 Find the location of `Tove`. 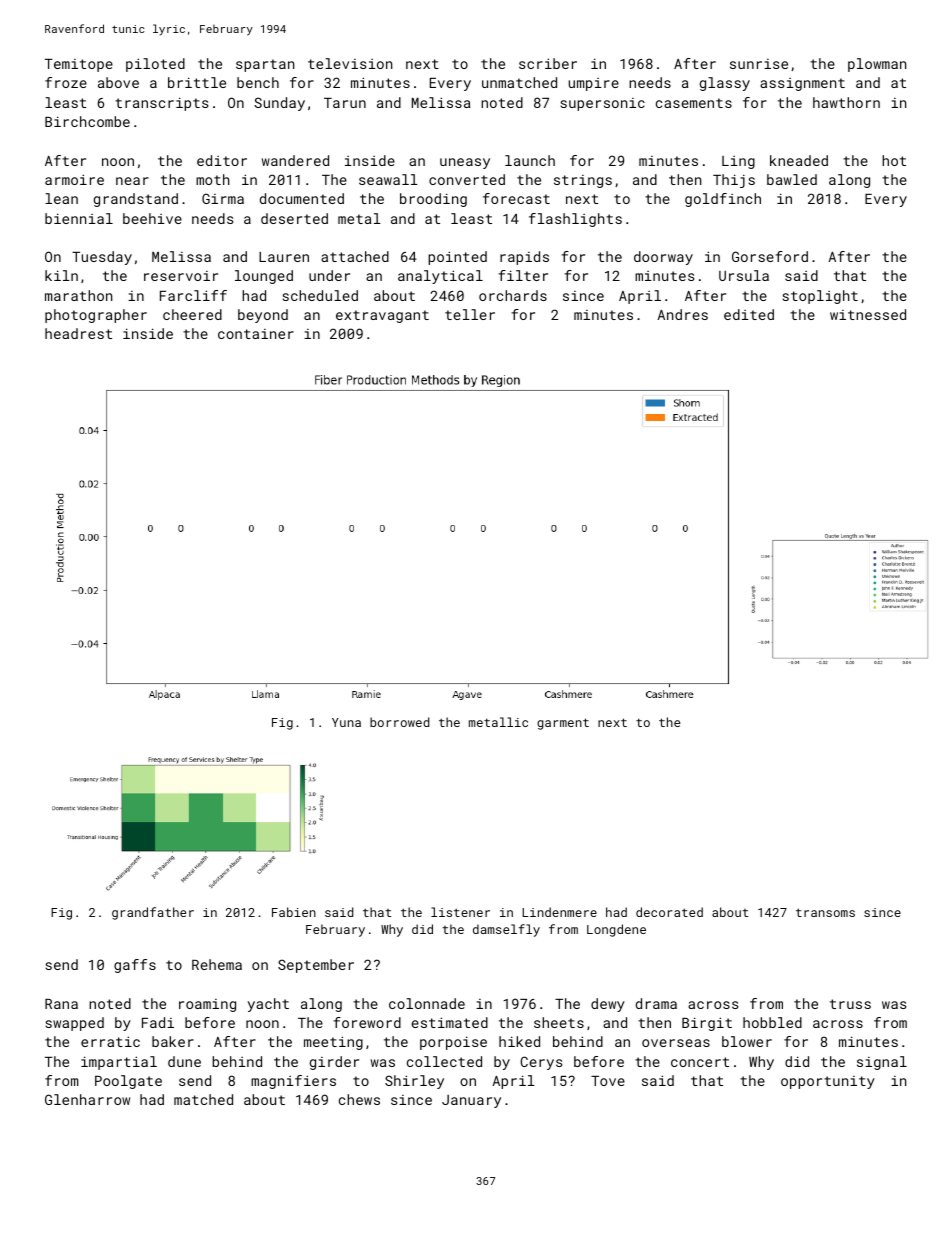

Tove is located at coordinates (608, 1081).
